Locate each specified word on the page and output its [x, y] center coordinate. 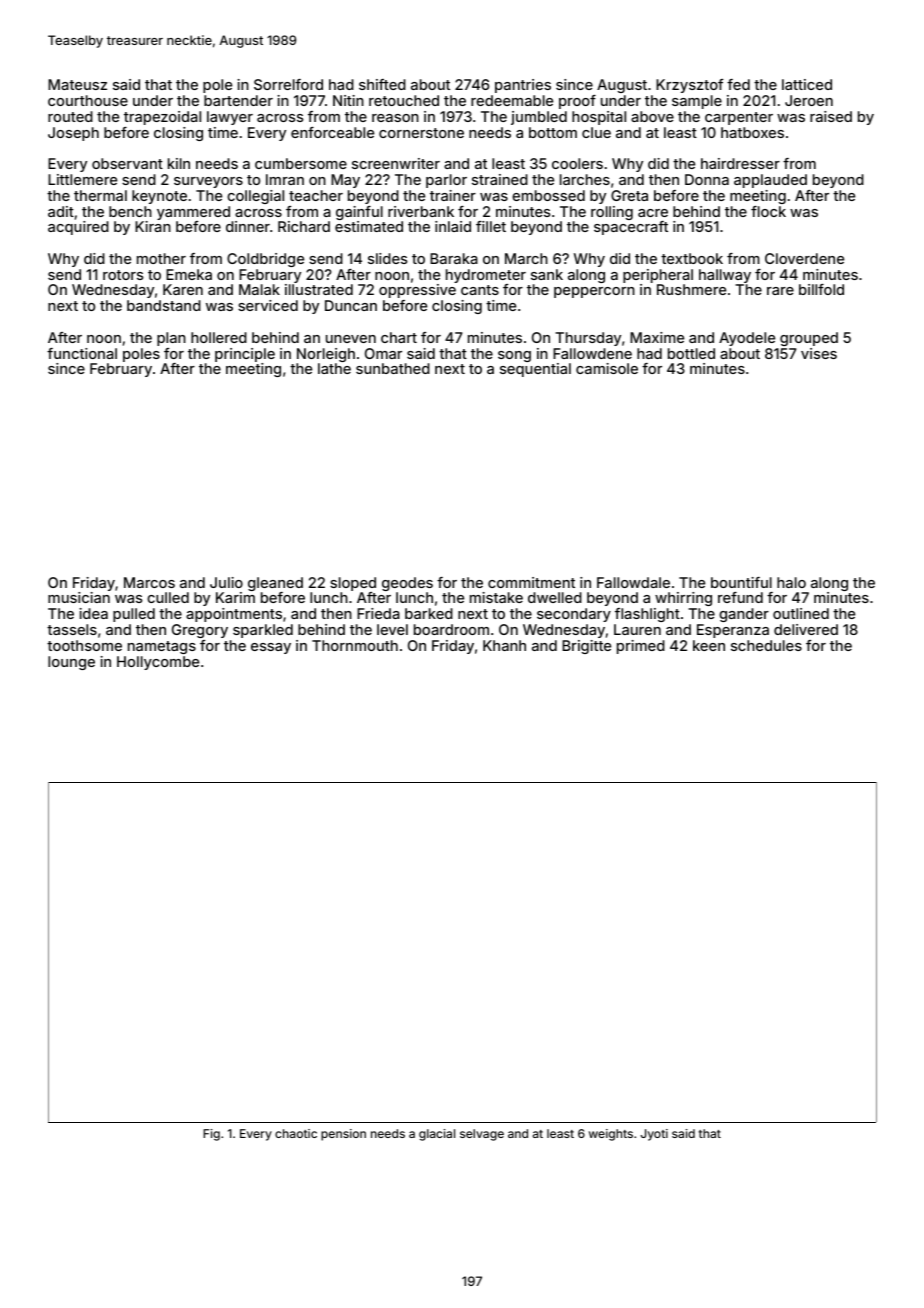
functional [82, 353]
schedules [766, 645]
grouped [809, 339]
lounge [71, 663]
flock [768, 211]
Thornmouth [355, 645]
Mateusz [77, 84]
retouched [404, 100]
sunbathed [393, 368]
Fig [211, 1135]
